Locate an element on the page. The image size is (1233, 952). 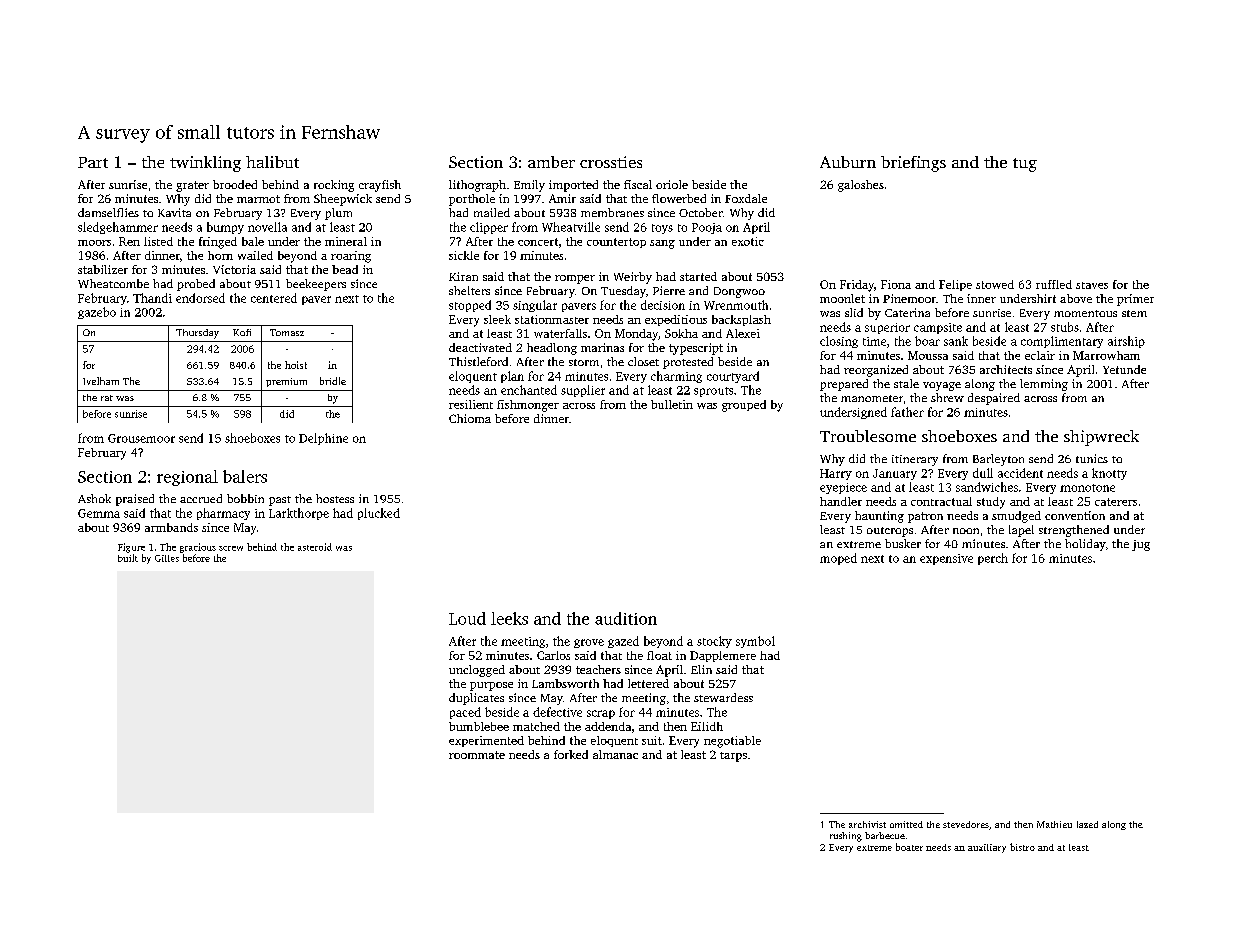
Loud is located at coordinates (467, 618).
